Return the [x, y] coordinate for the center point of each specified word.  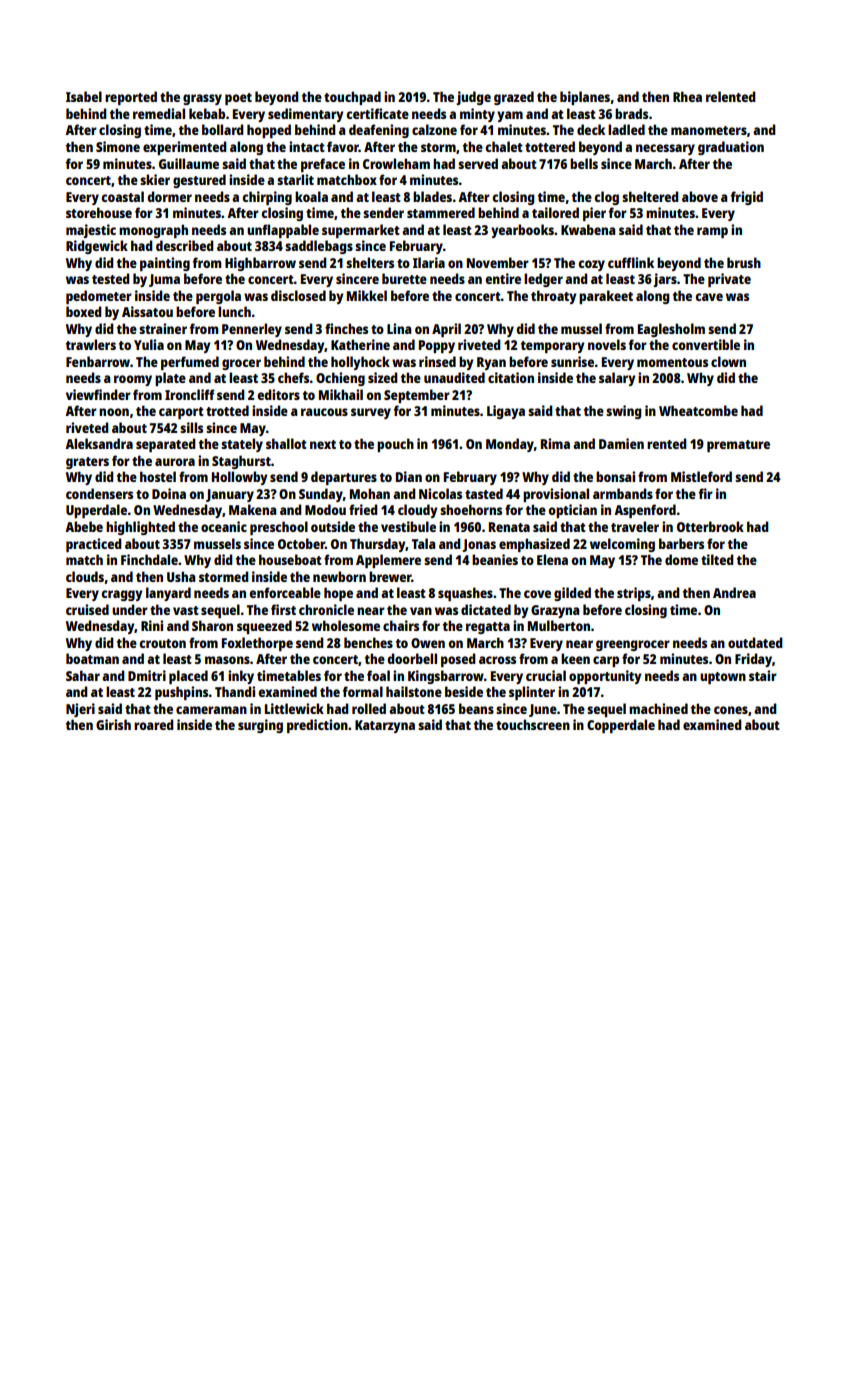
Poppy [437, 346]
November [498, 262]
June [543, 710]
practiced [94, 545]
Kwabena [588, 229]
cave [709, 297]
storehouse [99, 212]
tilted [717, 559]
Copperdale [621, 726]
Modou [325, 509]
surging [260, 726]
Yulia [149, 344]
